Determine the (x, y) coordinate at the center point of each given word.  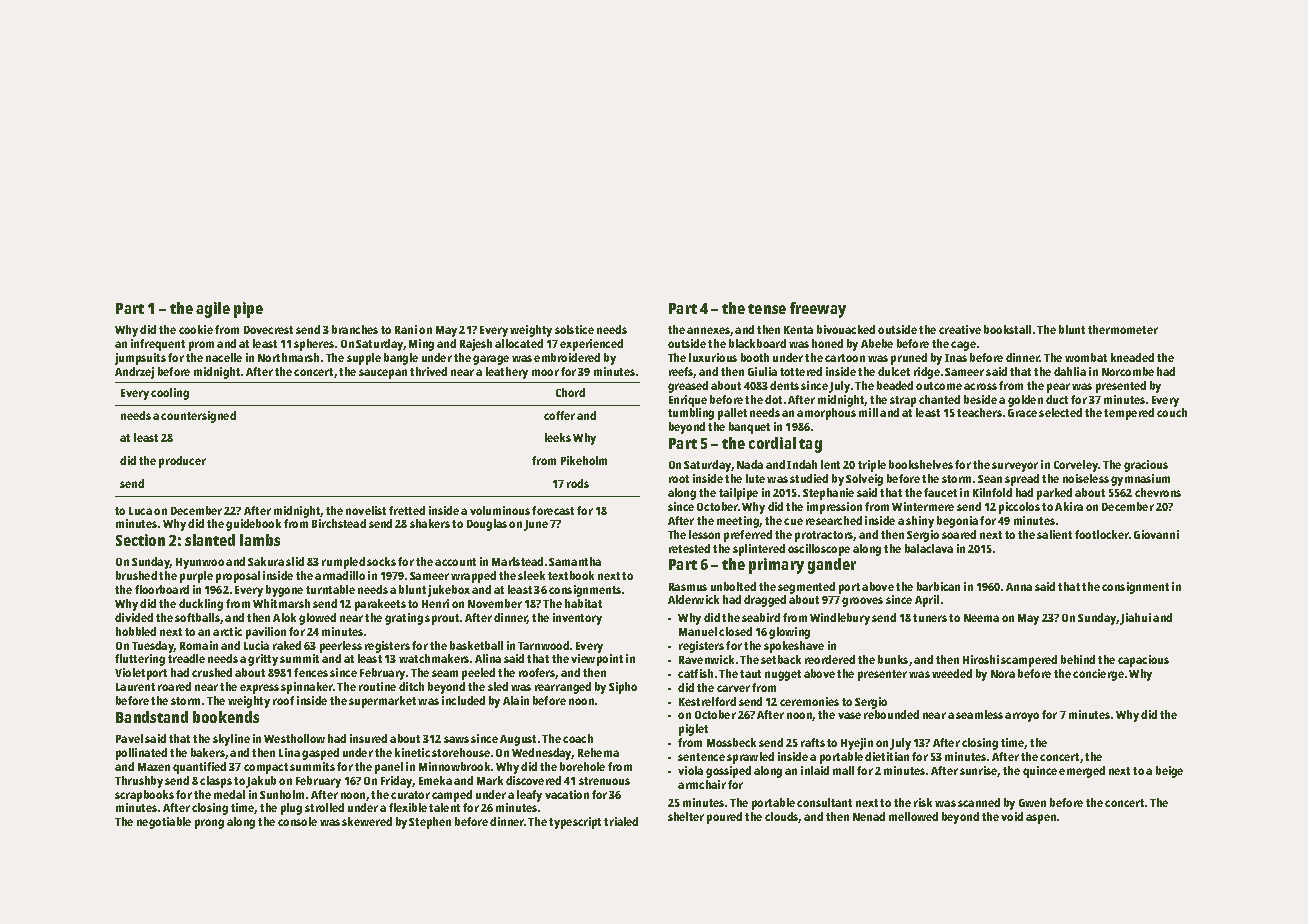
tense (767, 309)
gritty (263, 660)
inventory (577, 619)
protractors (824, 536)
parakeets (380, 605)
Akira (1069, 506)
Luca (140, 511)
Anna (1019, 587)
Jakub (261, 782)
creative (960, 329)
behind (1078, 659)
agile (213, 310)
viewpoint (597, 660)
